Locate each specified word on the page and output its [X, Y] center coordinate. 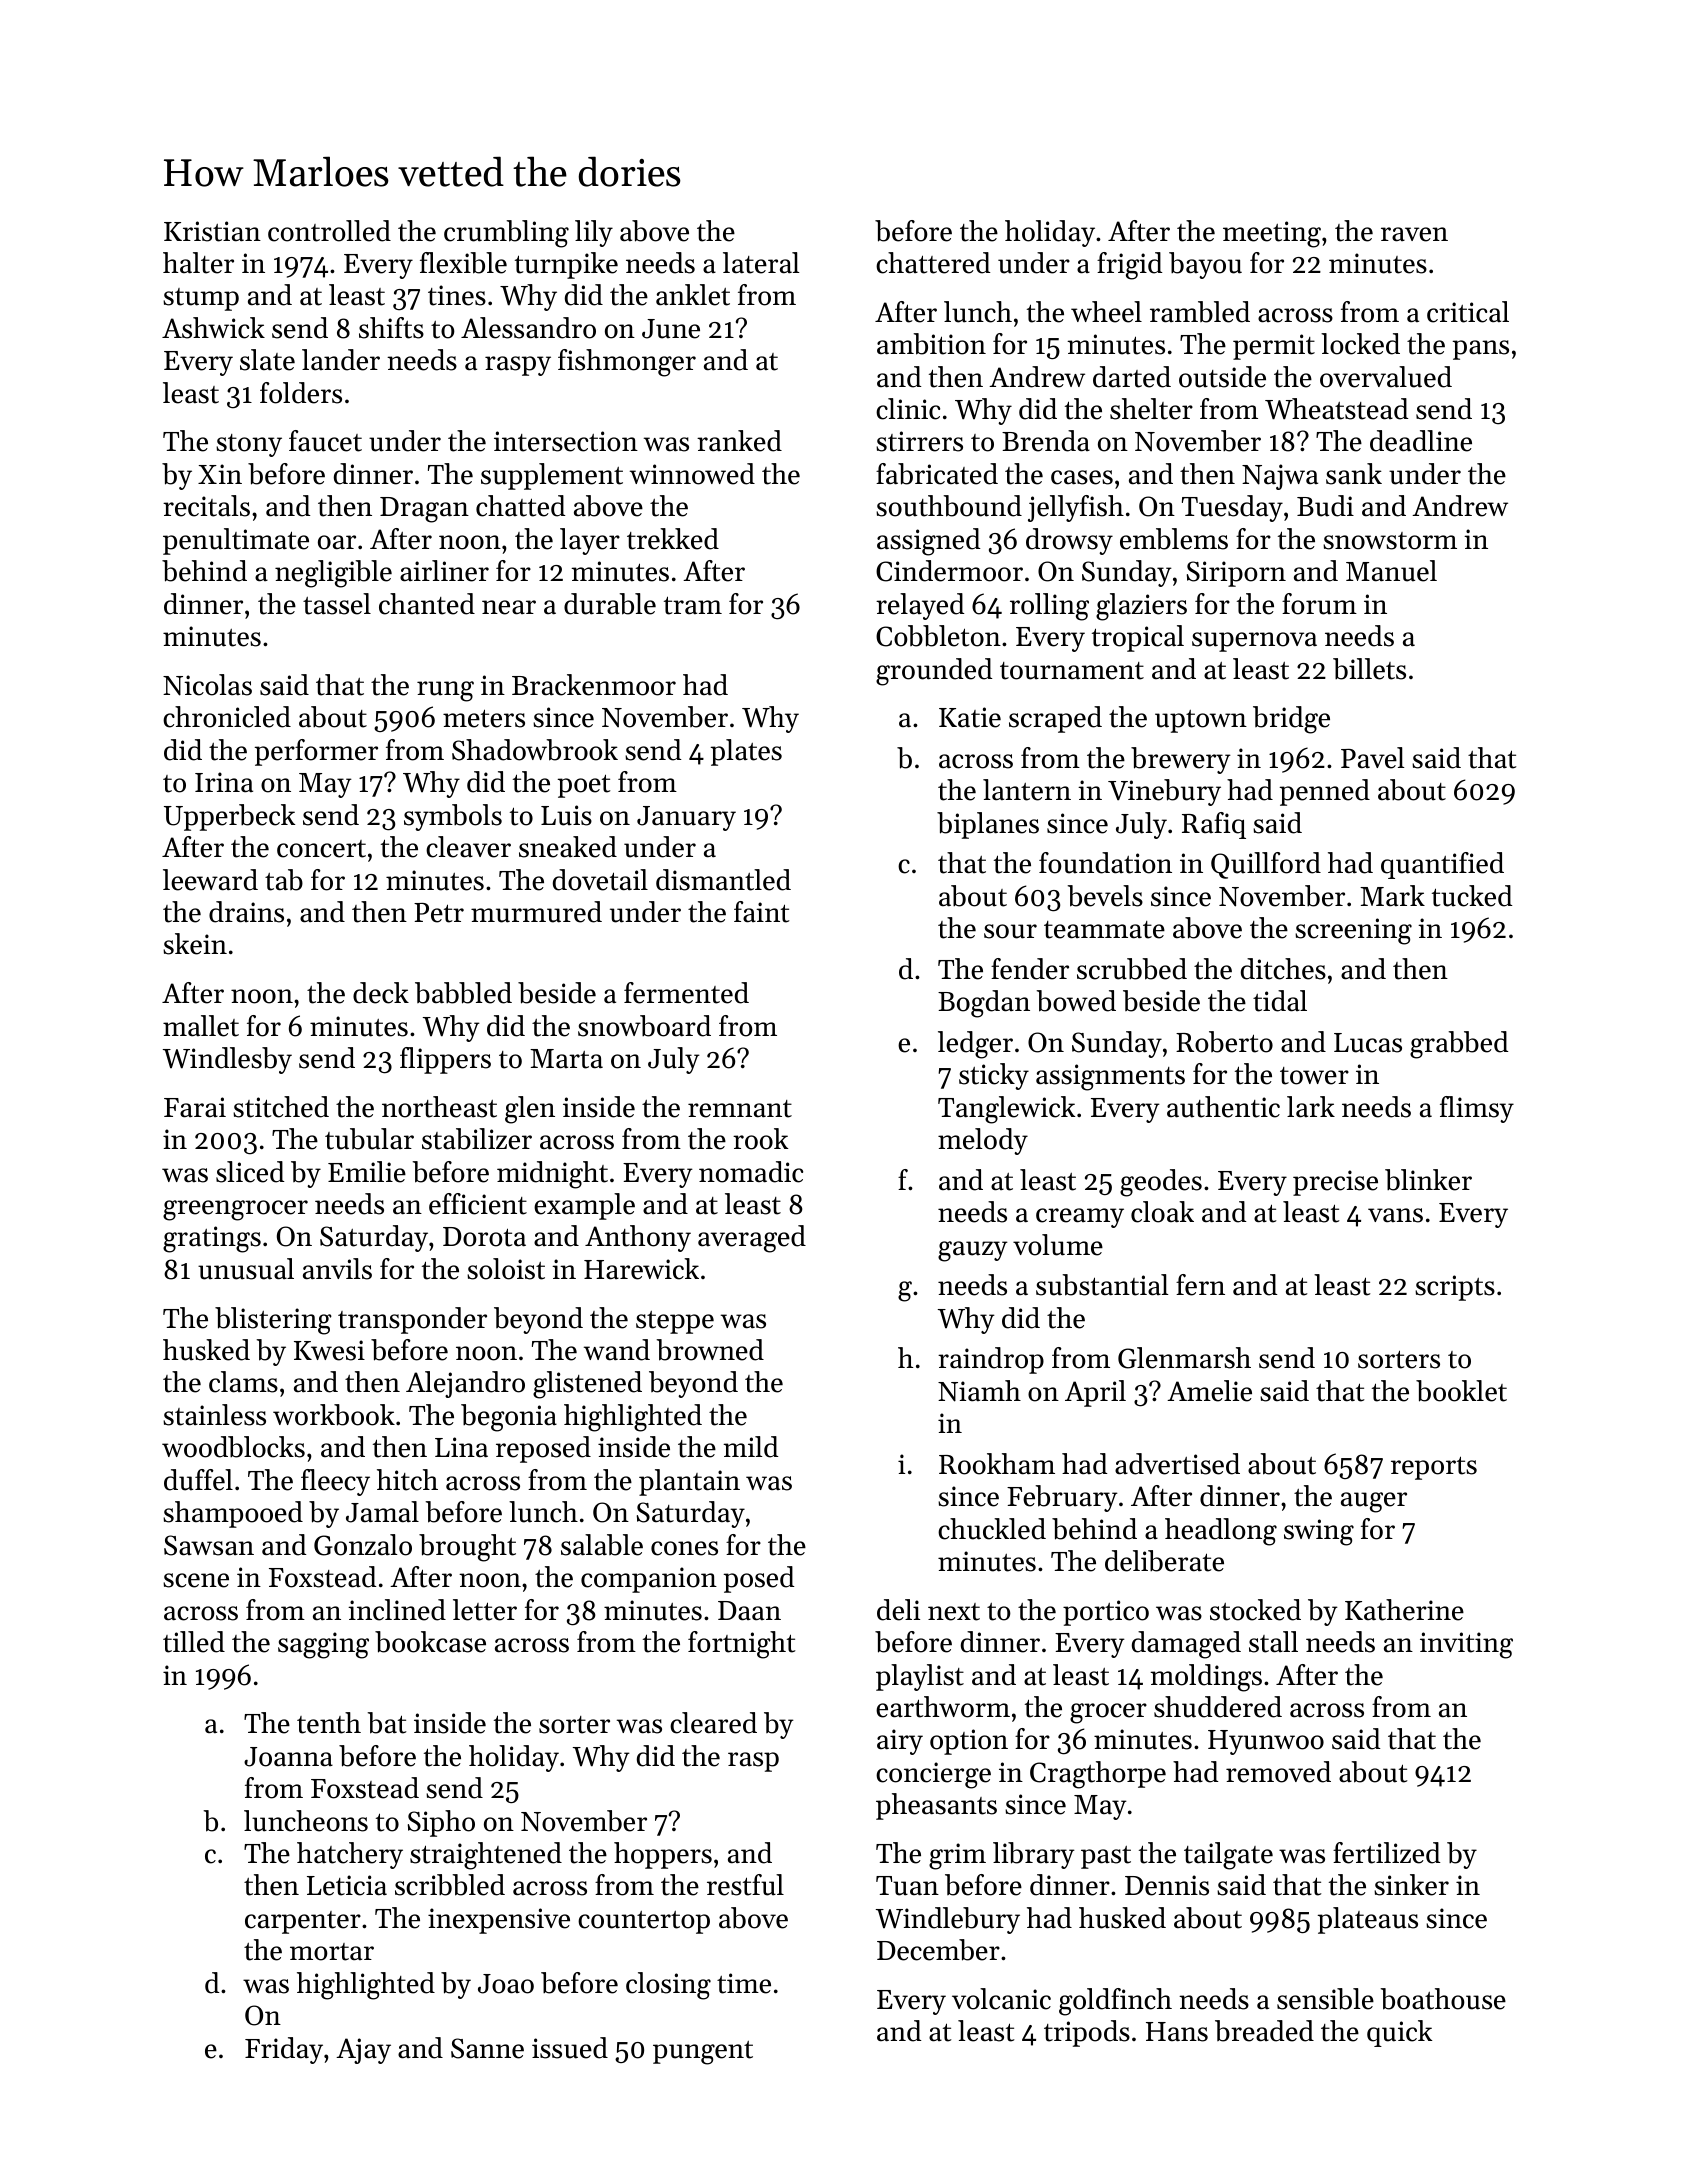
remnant [740, 1109]
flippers [445, 1060]
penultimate [236, 541]
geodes [1161, 1183]
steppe [675, 1322]
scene [196, 1580]
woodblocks [233, 1447]
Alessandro [528, 328]
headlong [1221, 1532]
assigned [928, 542]
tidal [1280, 1001]
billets [1369, 669]
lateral [761, 263]
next [954, 1612]
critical [1468, 312]
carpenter [303, 1922]
